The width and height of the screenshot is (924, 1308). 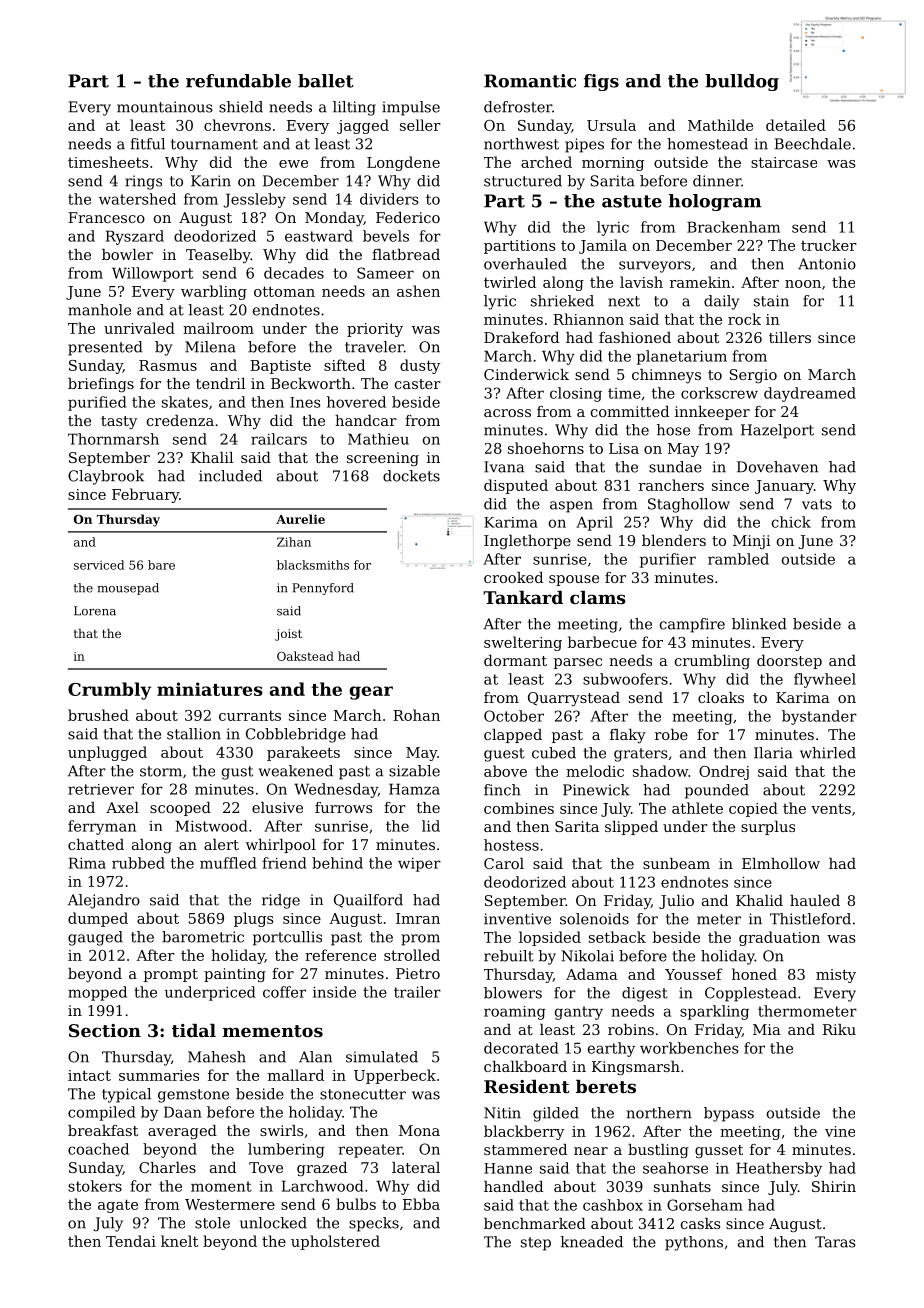 What do you see at coordinates (502, 790) in the screenshot?
I see `finch` at bounding box center [502, 790].
